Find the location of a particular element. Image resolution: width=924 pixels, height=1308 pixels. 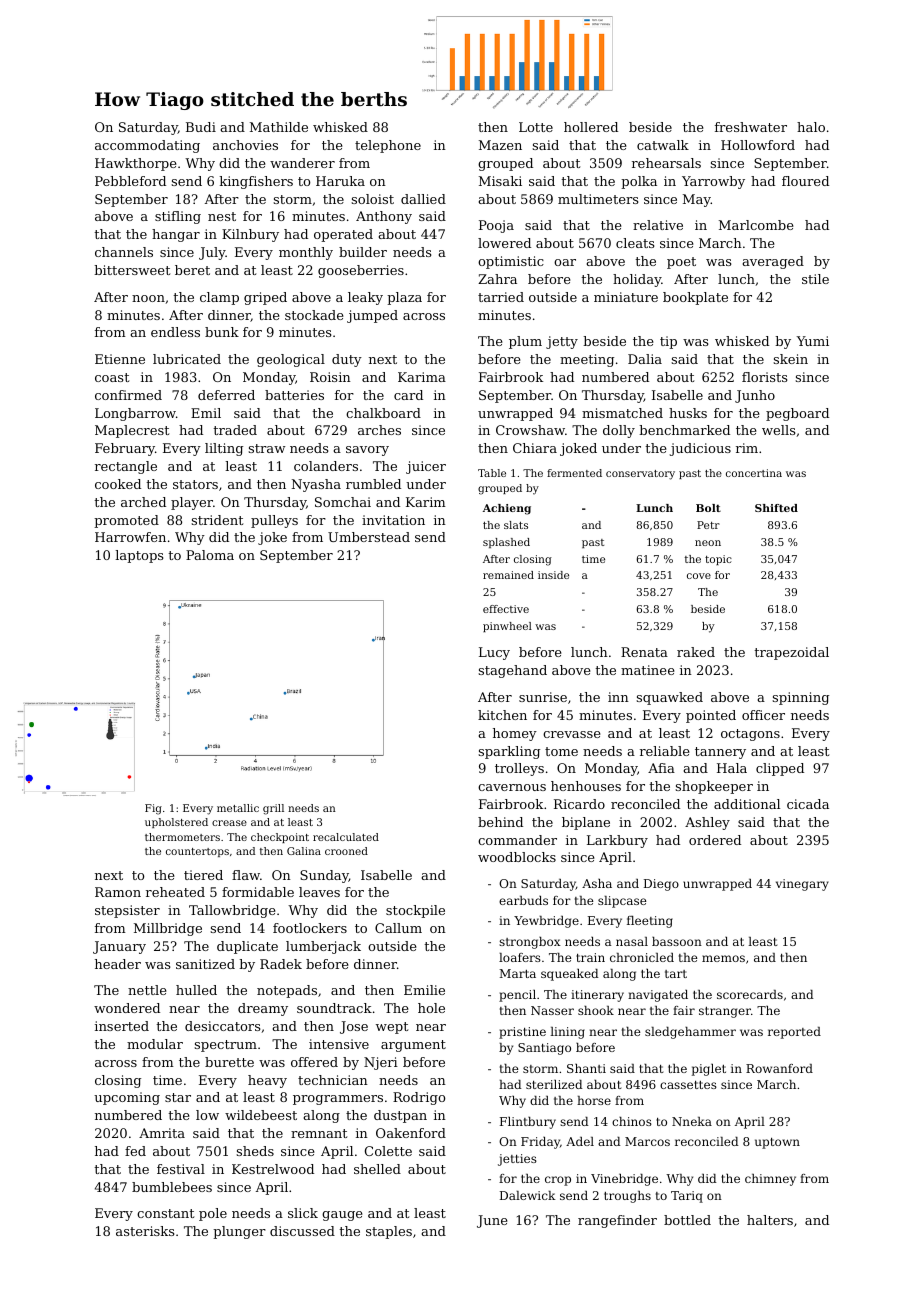

bittersweet is located at coordinates (132, 270).
